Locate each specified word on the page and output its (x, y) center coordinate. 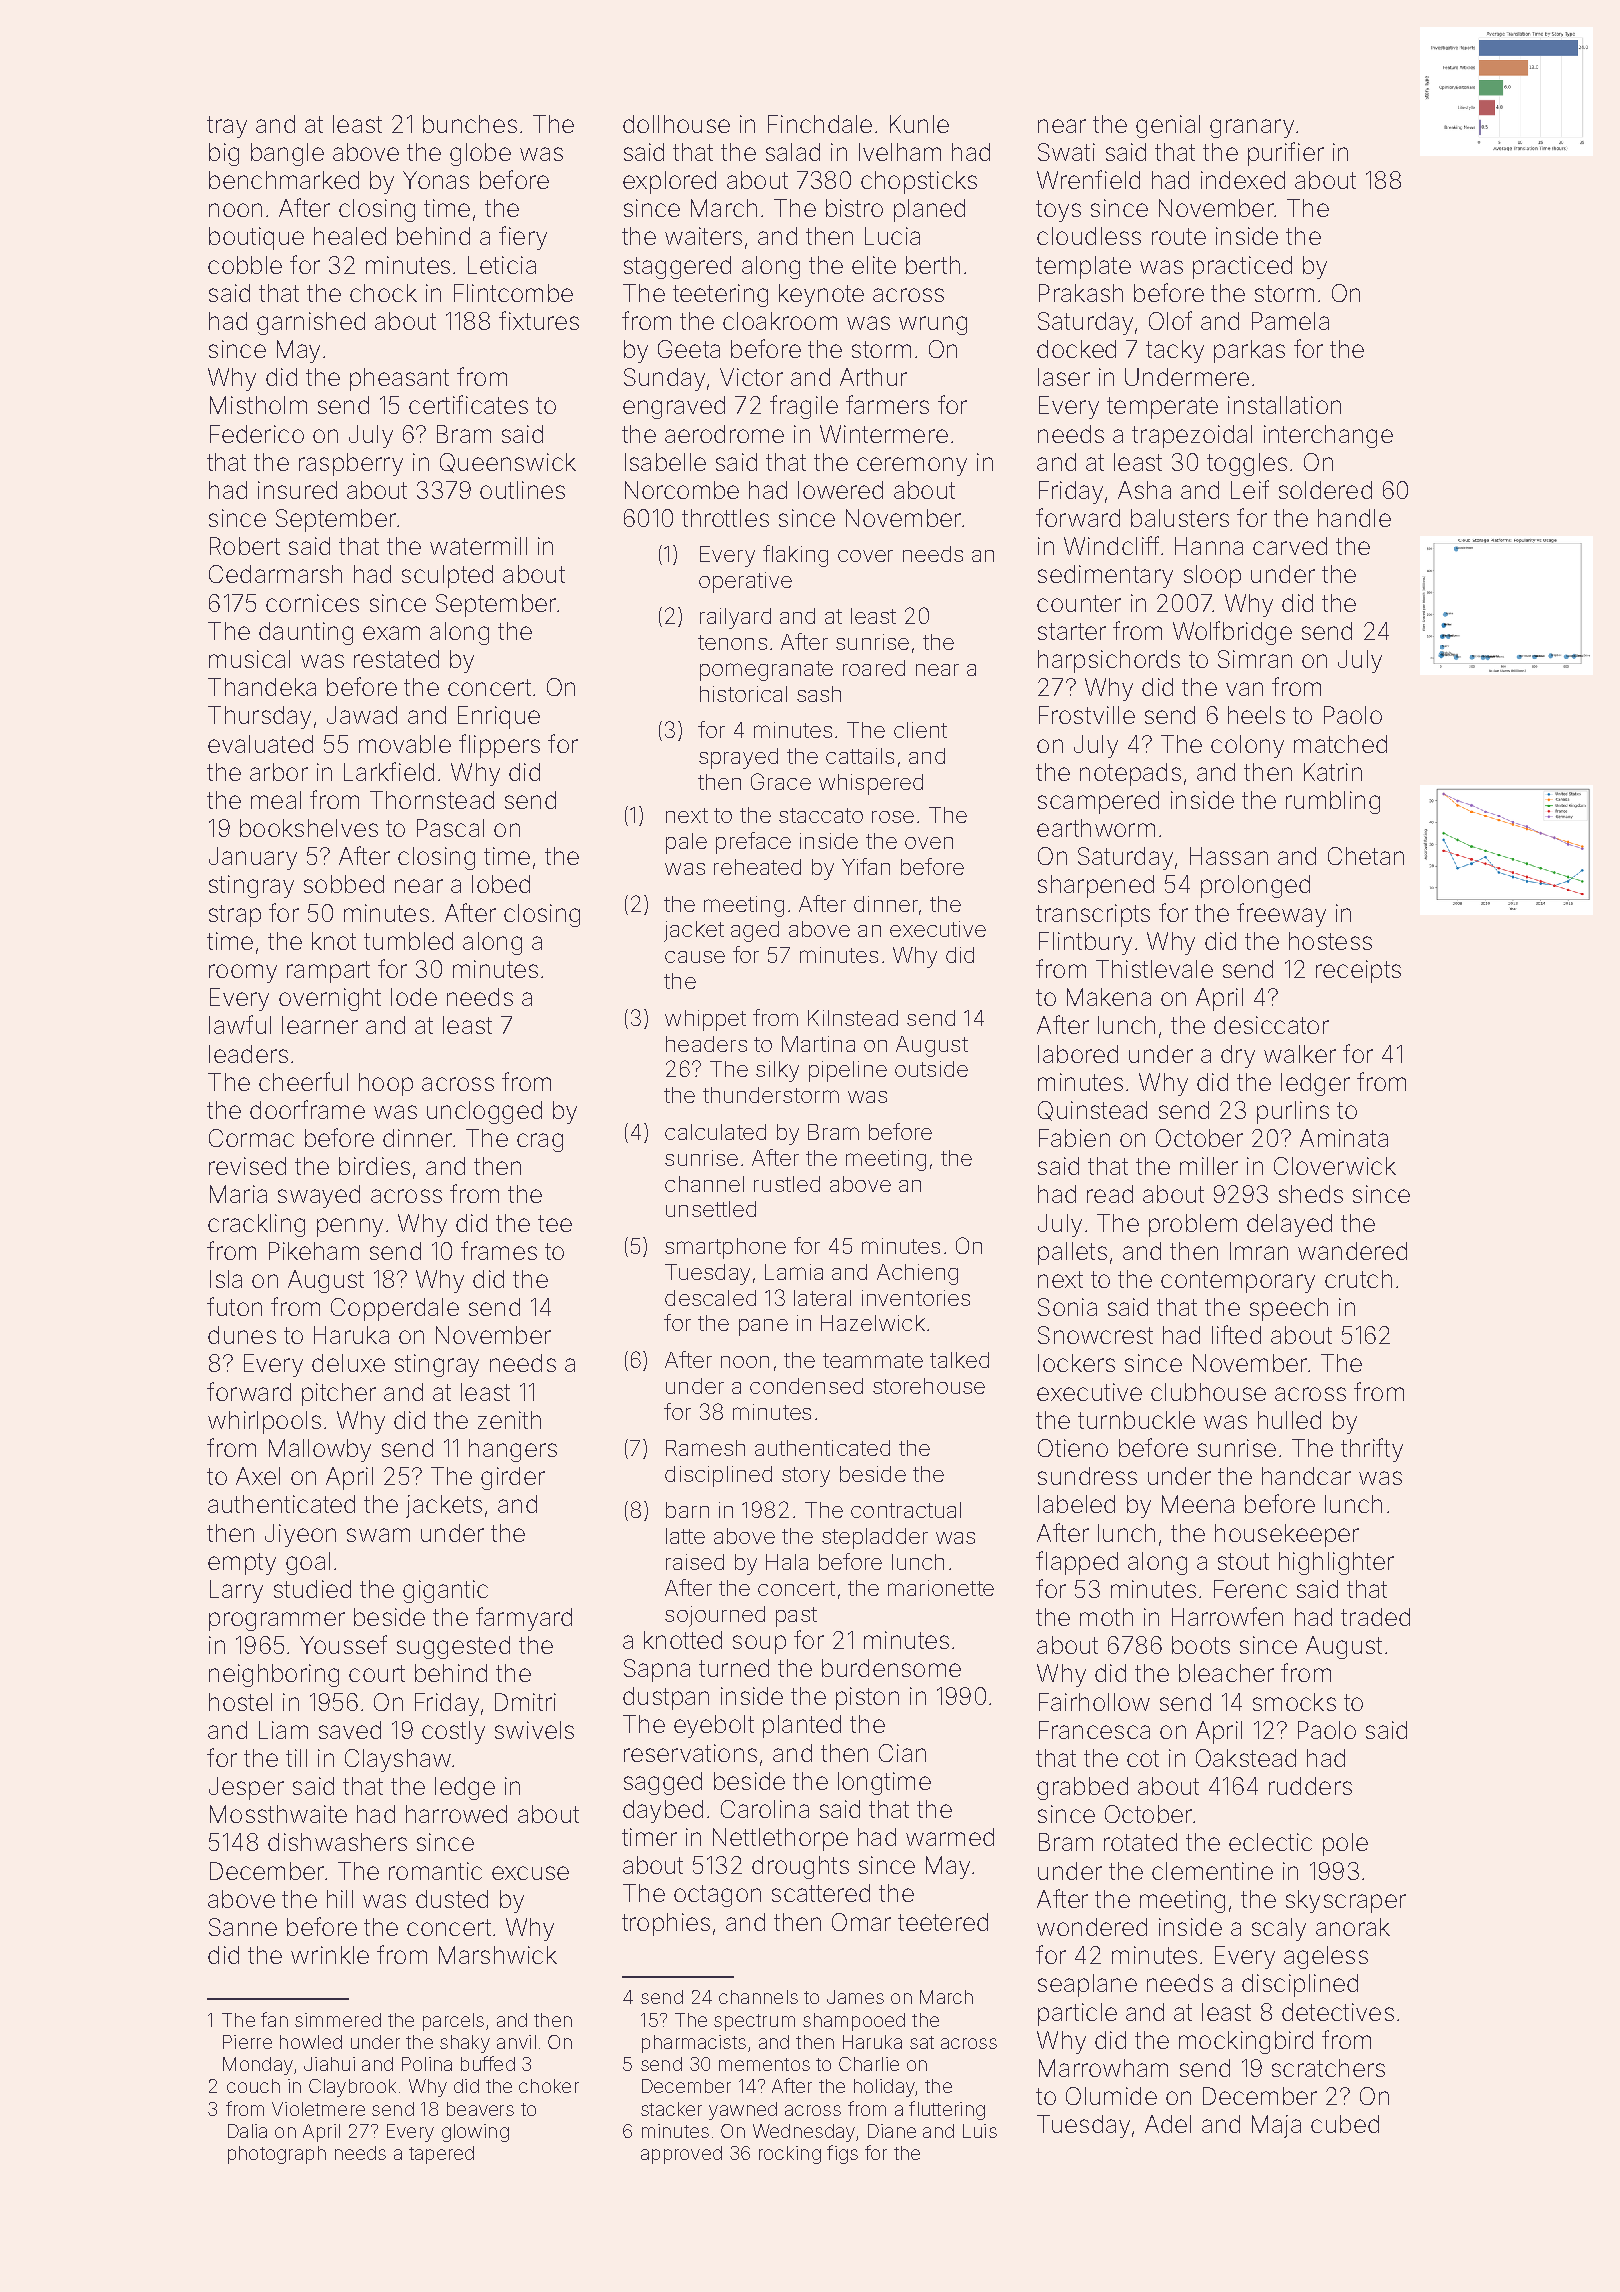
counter (1079, 603)
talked (959, 1360)
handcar (1306, 1476)
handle (1354, 518)
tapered (441, 2155)
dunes (242, 1335)
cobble (245, 265)
